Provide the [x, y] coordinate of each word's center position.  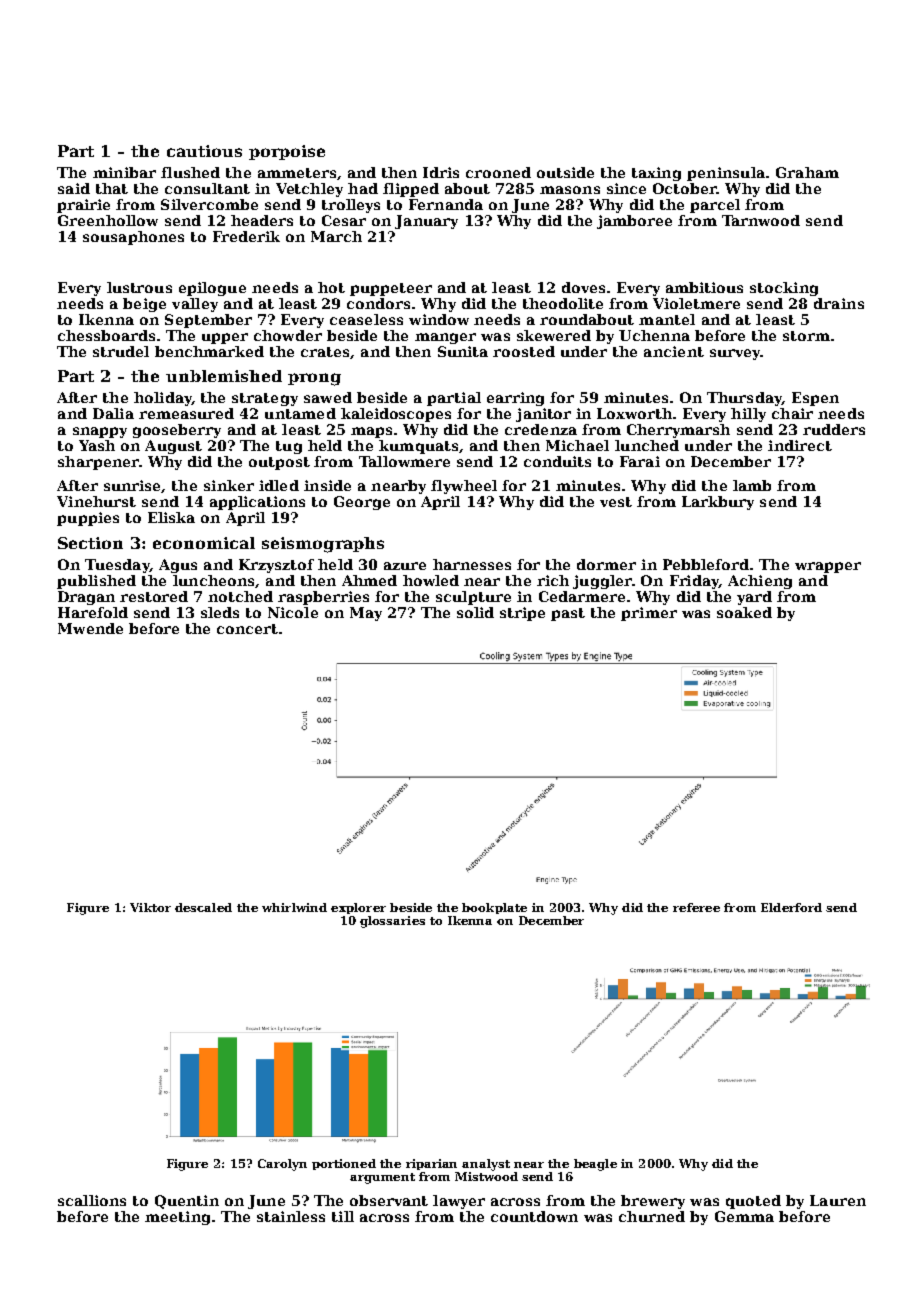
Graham [807, 172]
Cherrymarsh [678, 431]
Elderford [791, 907]
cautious [204, 151]
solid [475, 612]
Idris [441, 172]
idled [279, 485]
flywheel [464, 487]
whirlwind [294, 907]
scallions [92, 1200]
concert [247, 629]
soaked [744, 612]
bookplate [494, 908]
